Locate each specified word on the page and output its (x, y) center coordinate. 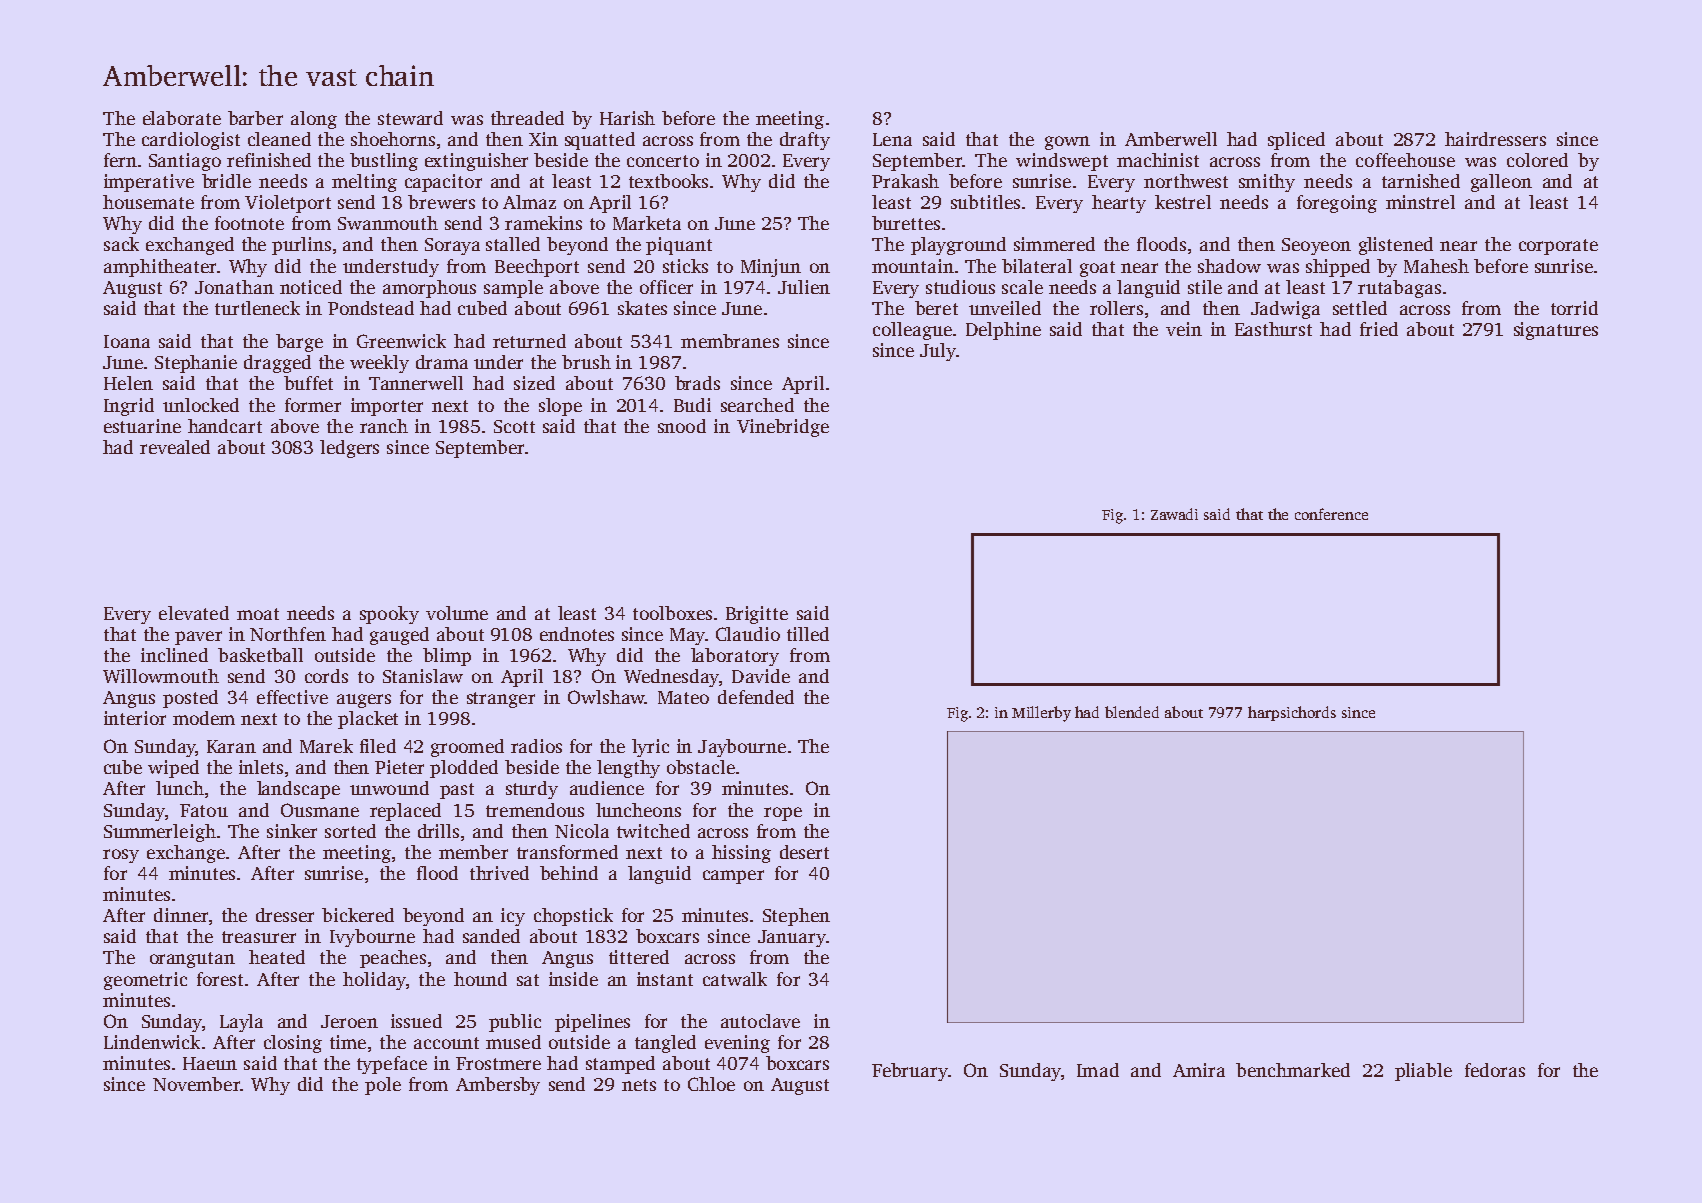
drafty (805, 141)
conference (1331, 514)
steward (410, 118)
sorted (350, 831)
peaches (393, 959)
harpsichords (1292, 713)
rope (783, 814)
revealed (175, 447)
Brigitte (757, 615)
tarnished (1421, 181)
